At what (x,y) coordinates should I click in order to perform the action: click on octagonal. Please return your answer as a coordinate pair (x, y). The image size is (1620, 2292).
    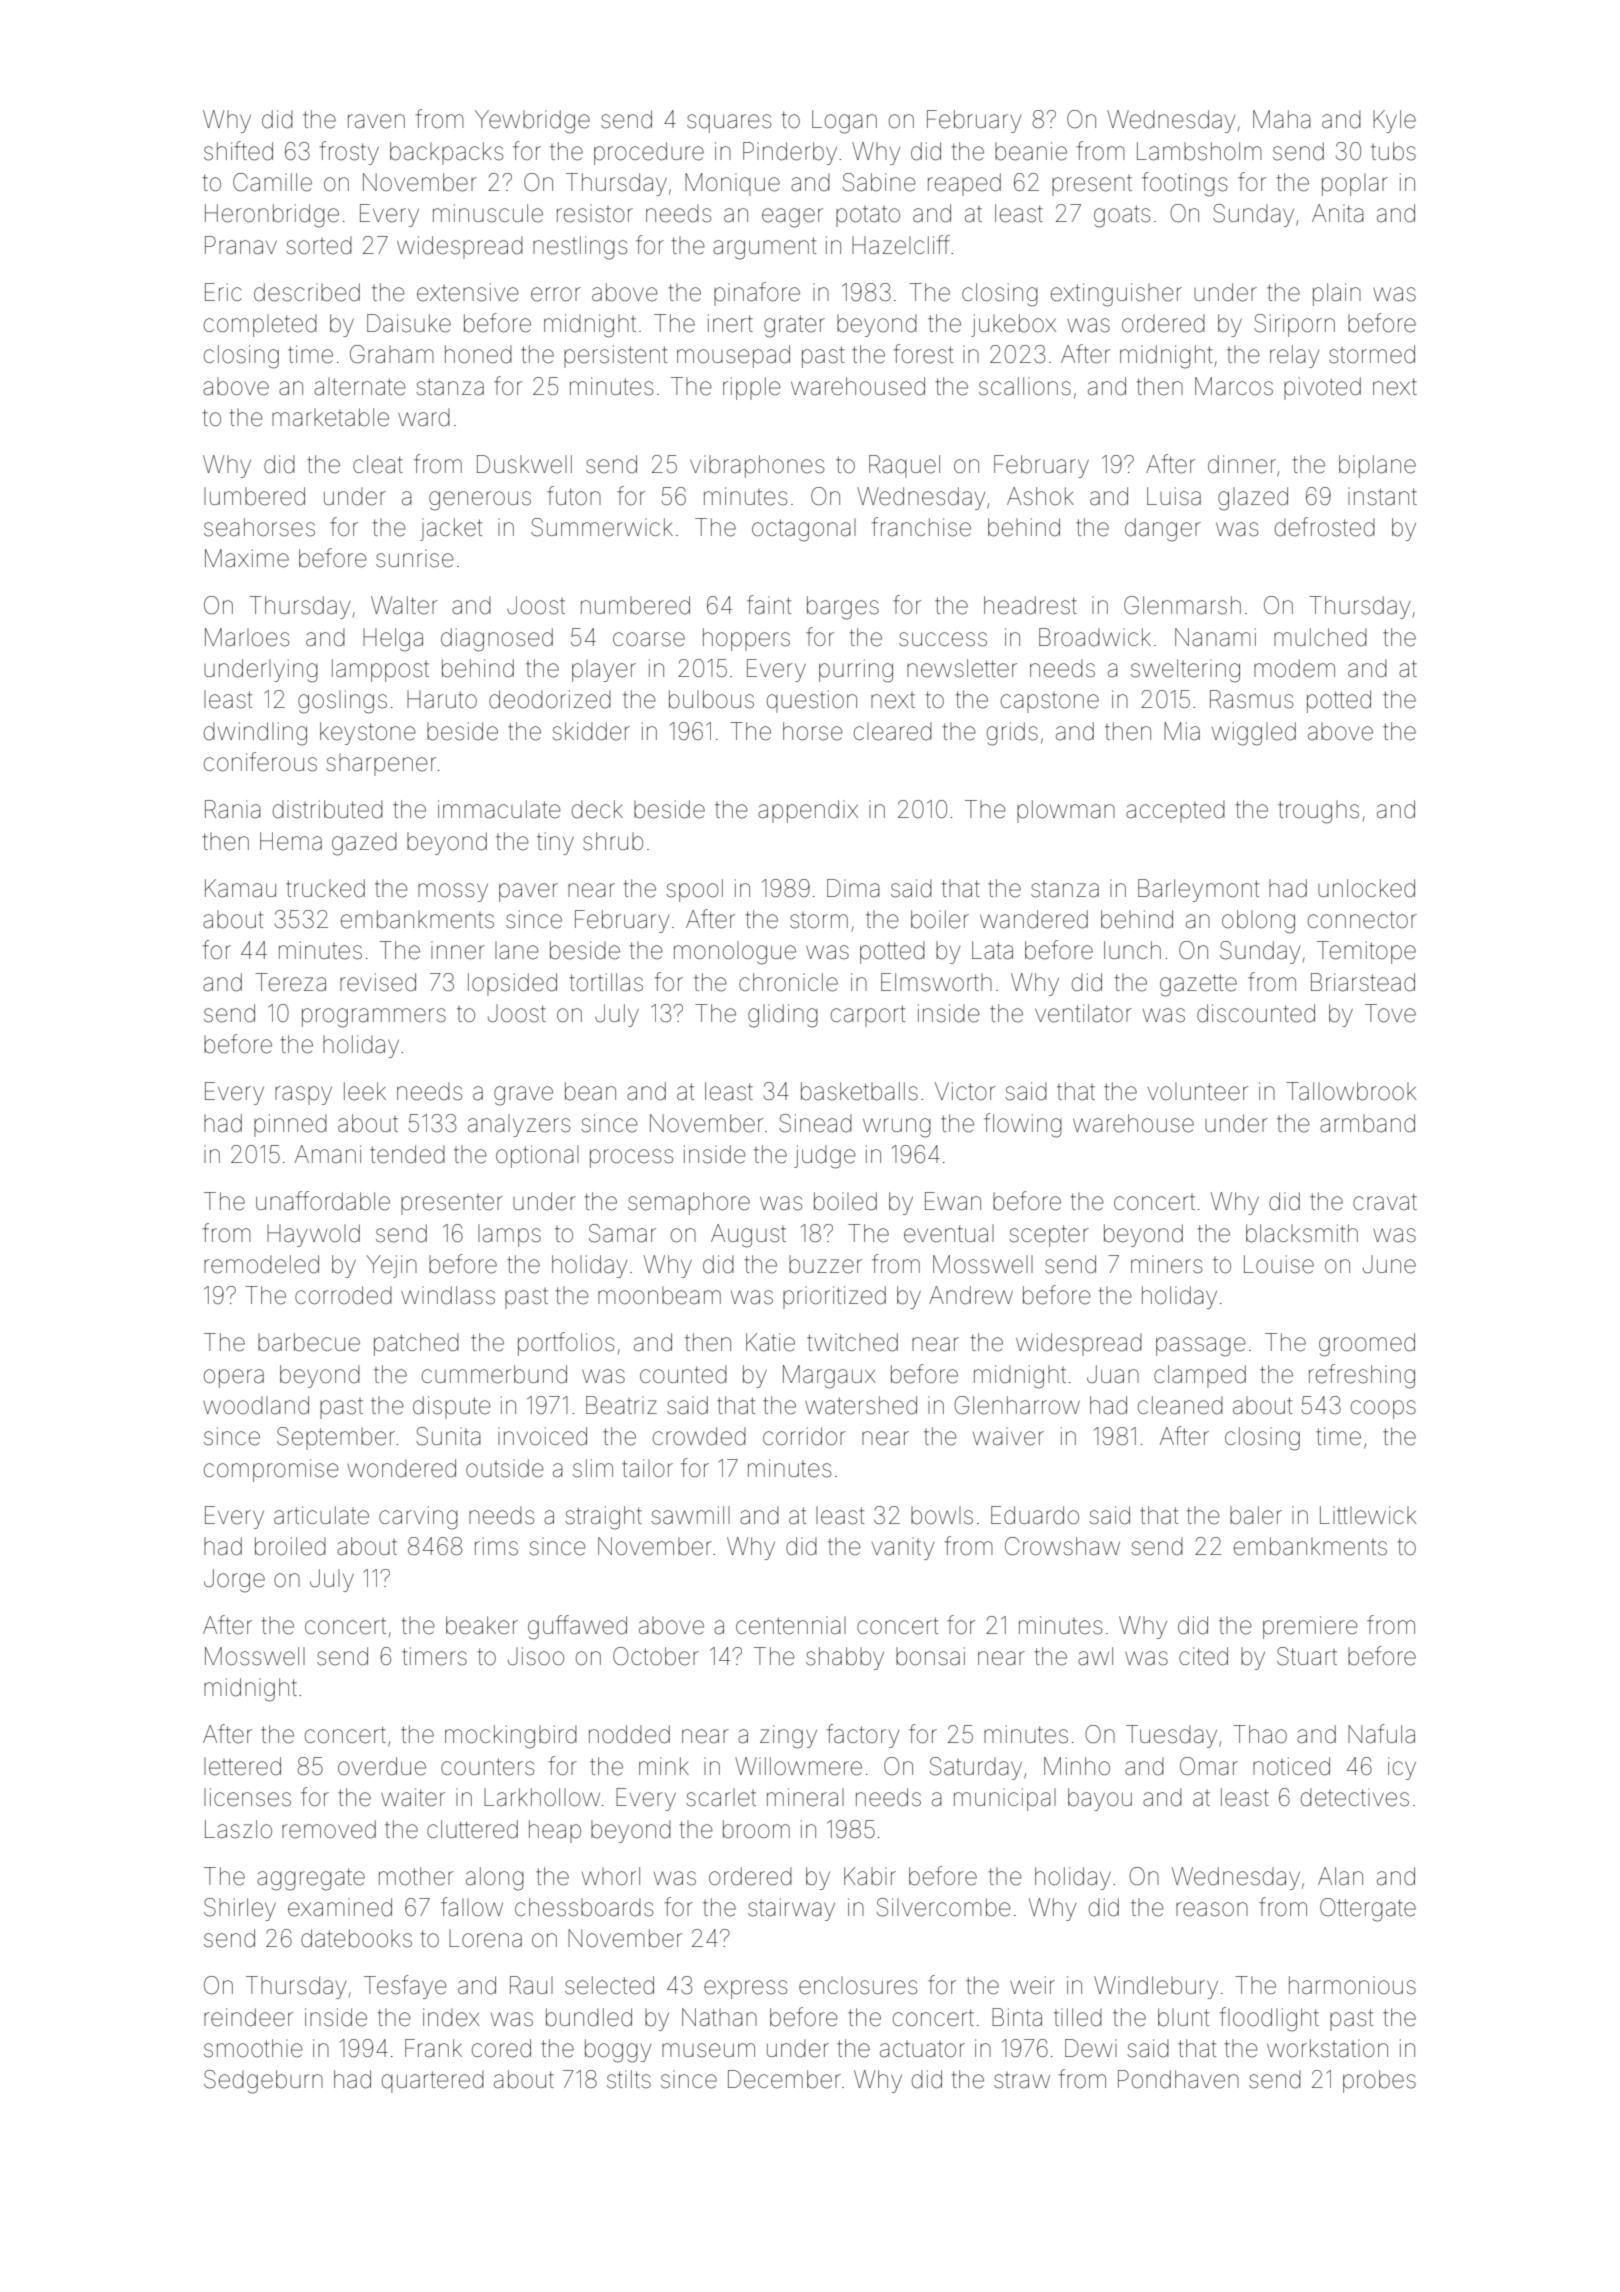
    Looking at the image, I should click on (804, 530).
